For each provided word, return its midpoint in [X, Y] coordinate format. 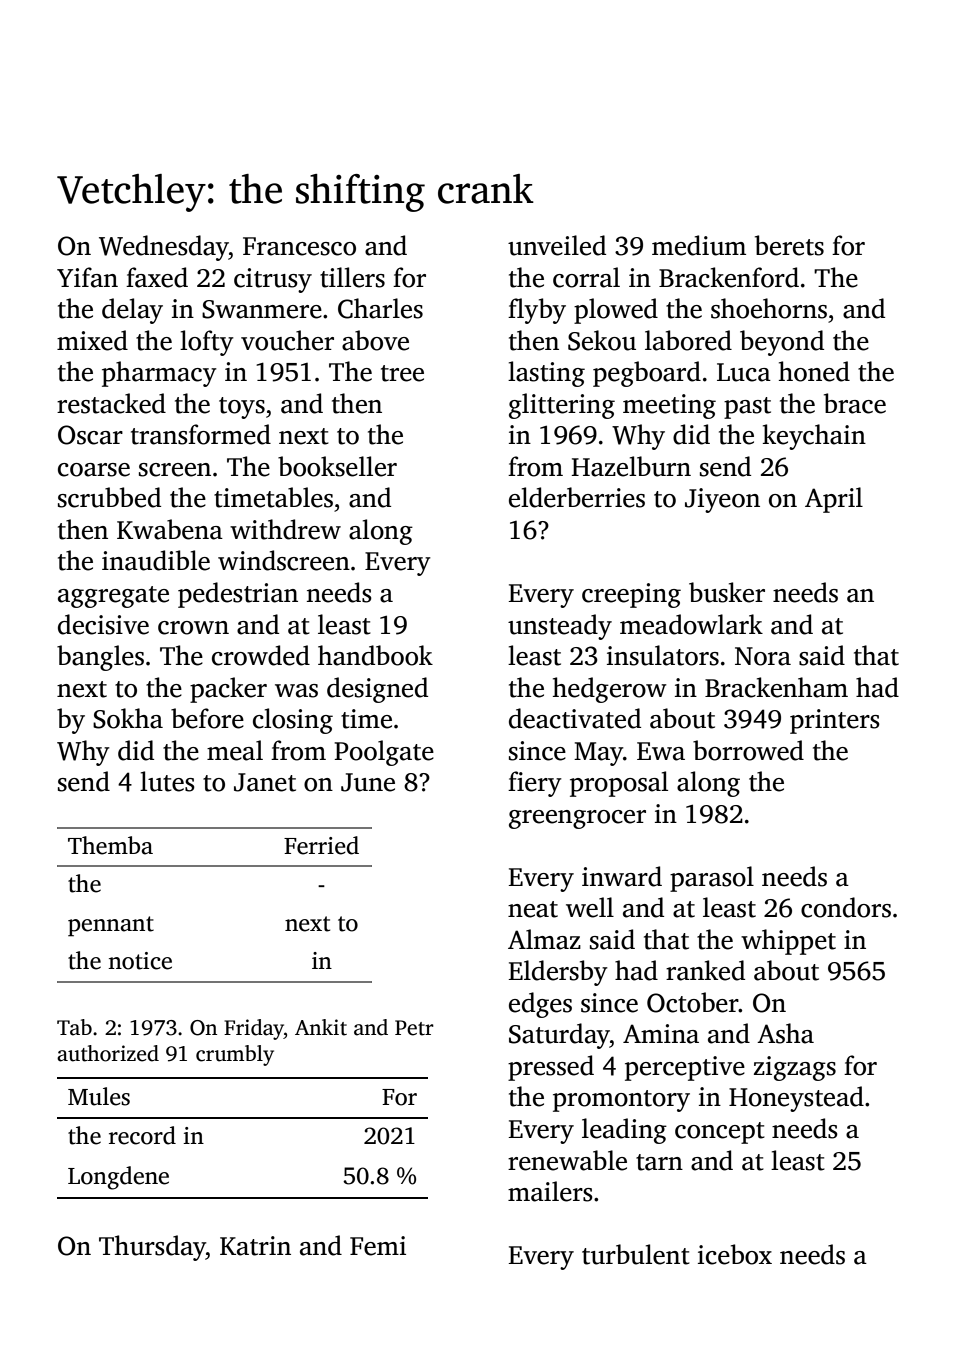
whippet [788, 942]
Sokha [128, 718]
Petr [414, 1028]
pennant [111, 926]
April [834, 500]
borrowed [748, 750]
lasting [546, 374]
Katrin [255, 1246]
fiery [535, 784]
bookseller [337, 466]
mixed [92, 340]
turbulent [636, 1254]
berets [789, 245]
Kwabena [170, 529]
